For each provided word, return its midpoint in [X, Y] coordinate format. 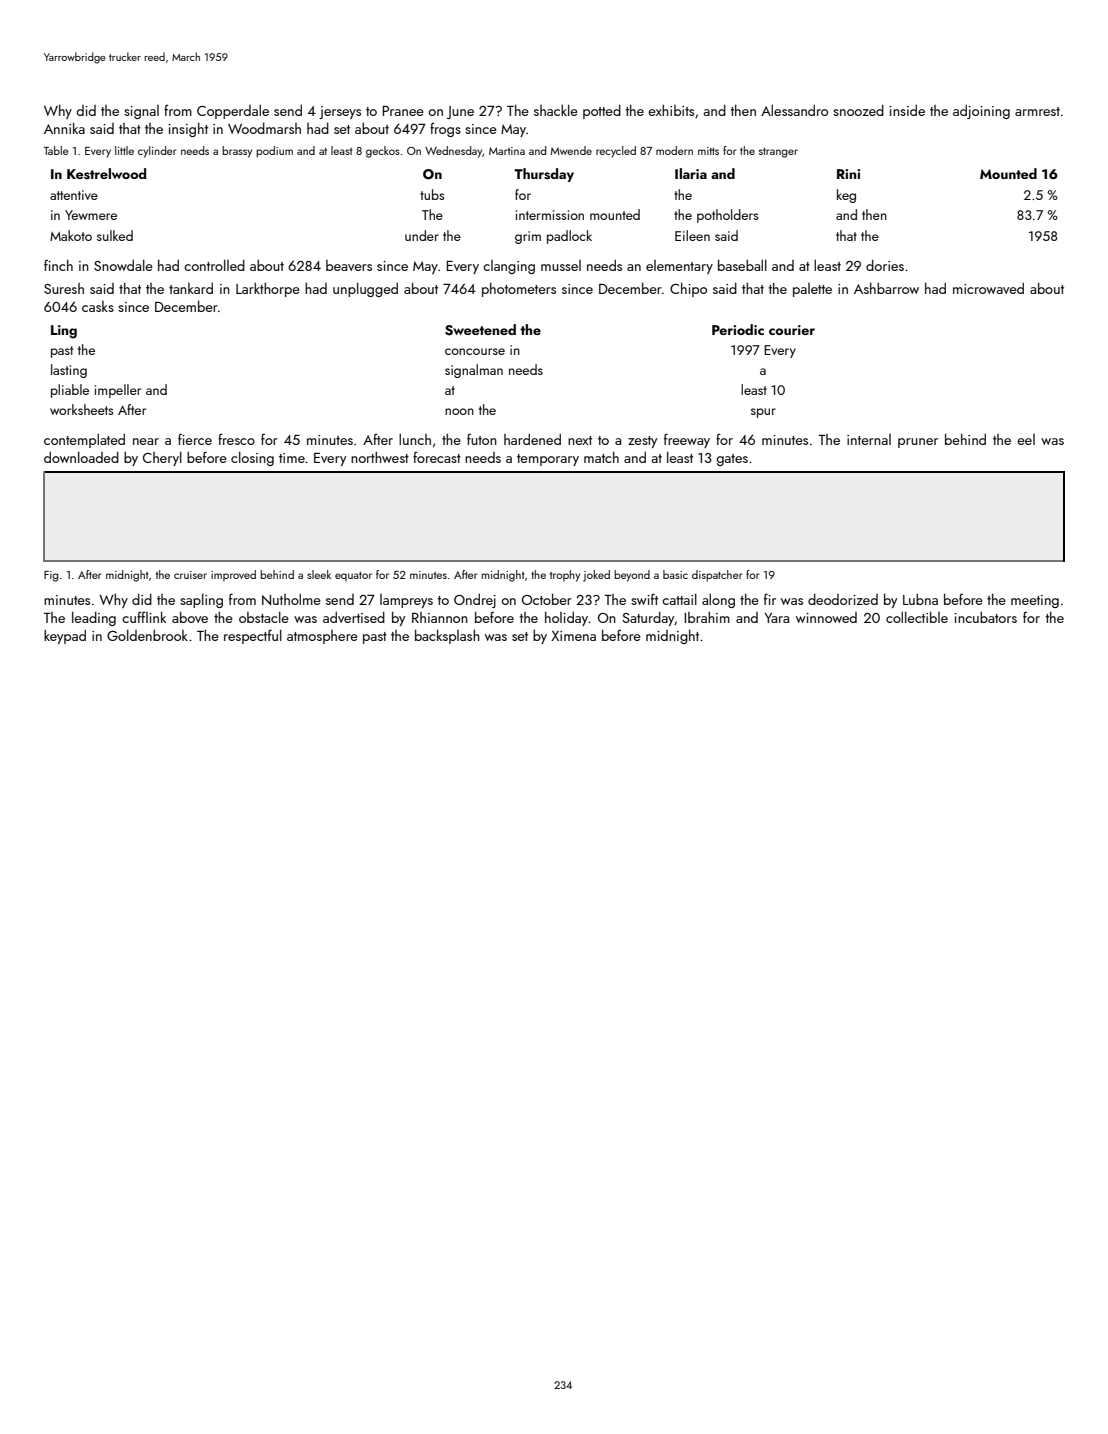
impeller [118, 391]
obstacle [264, 617]
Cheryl [162, 458]
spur [763, 413]
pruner [918, 443]
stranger [778, 153]
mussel [561, 265]
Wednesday [454, 152]
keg [846, 196]
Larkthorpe [268, 289]
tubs [432, 194]
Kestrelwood [106, 174]
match [601, 457]
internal [869, 439]
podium [274, 152]
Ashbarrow [886, 288]
